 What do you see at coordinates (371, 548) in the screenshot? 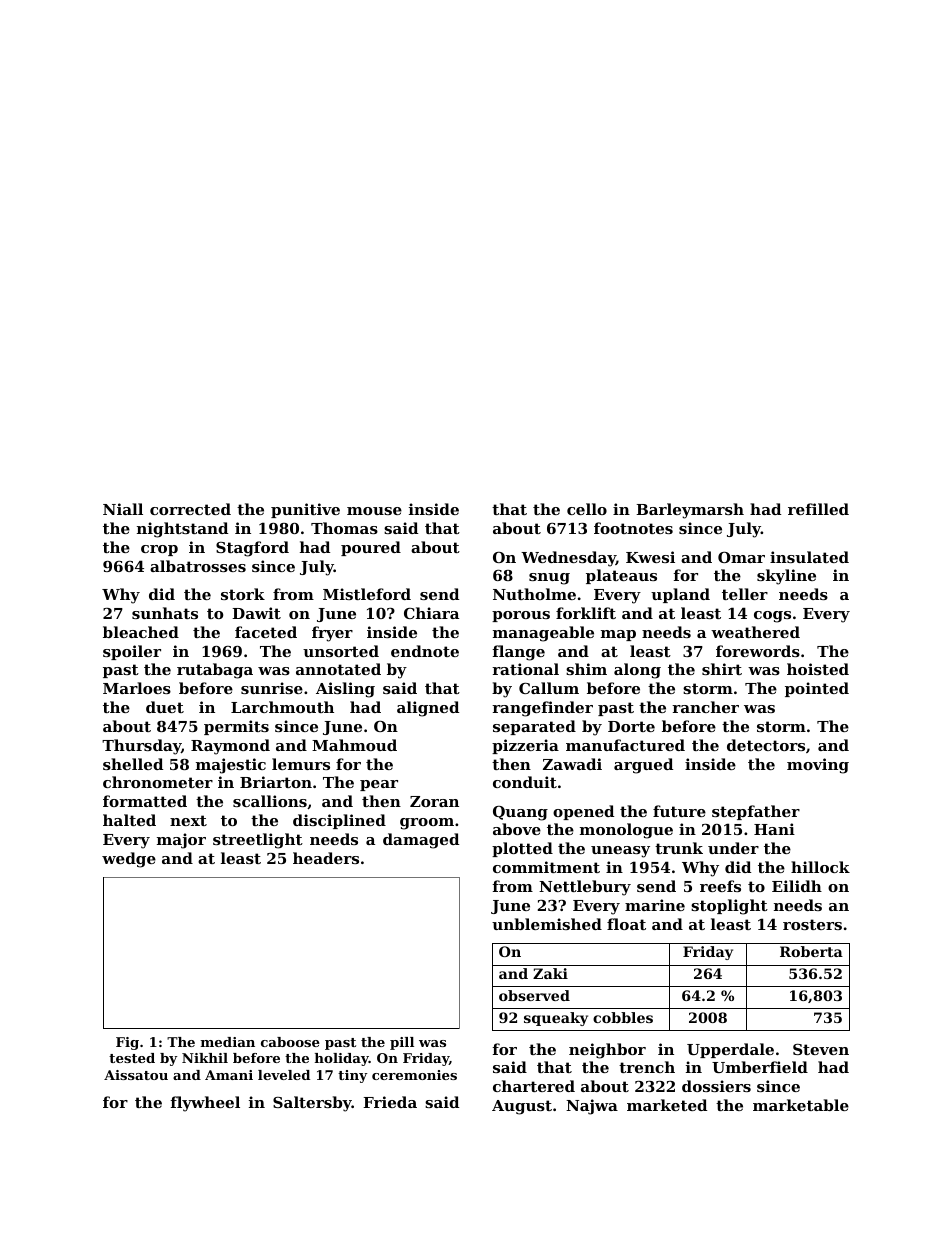
I see `poured` at bounding box center [371, 548].
